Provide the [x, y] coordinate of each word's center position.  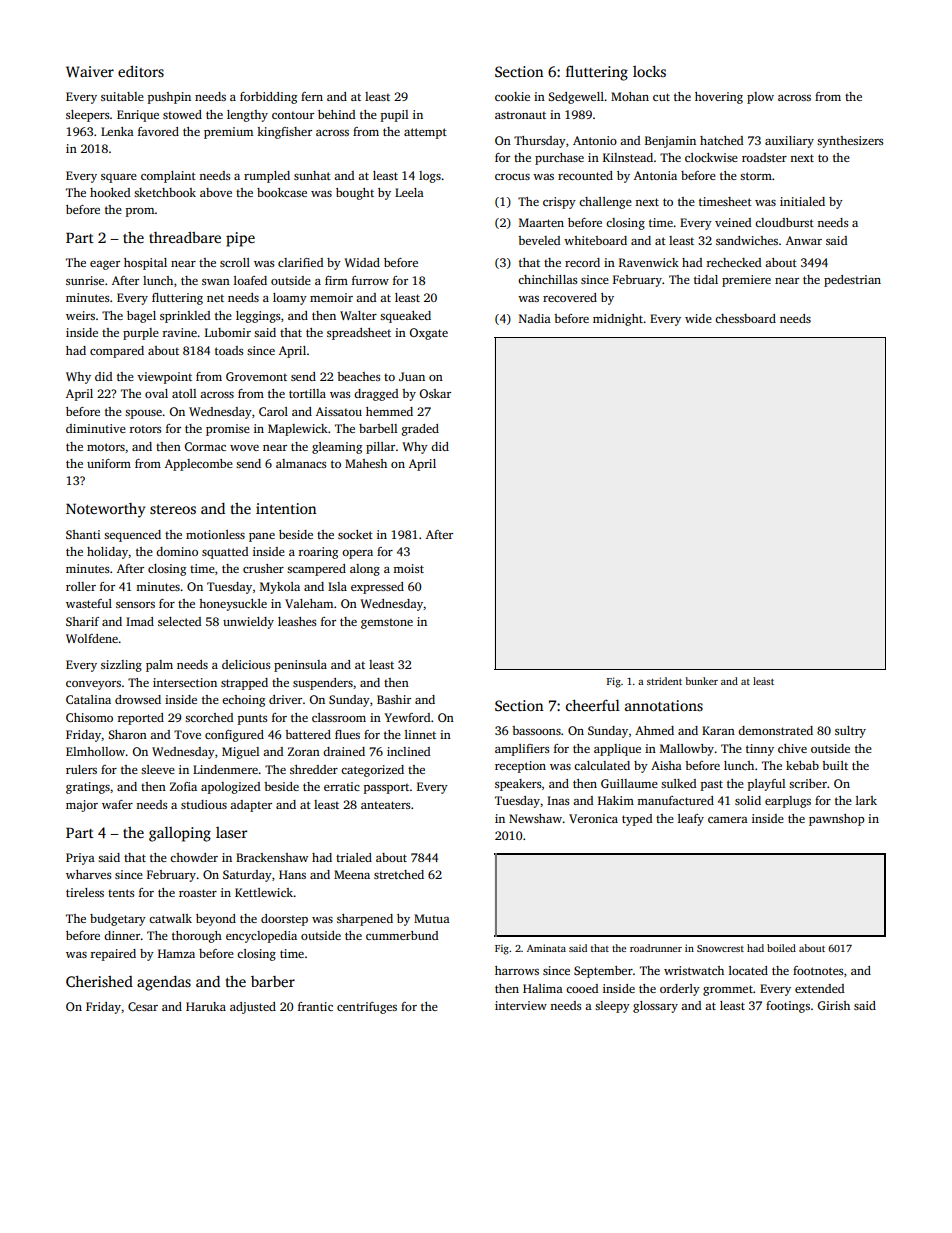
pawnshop [836, 820]
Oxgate [429, 334]
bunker [701, 681]
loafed [250, 280]
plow [760, 98]
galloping [180, 834]
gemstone [387, 624]
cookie [512, 96]
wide [698, 318]
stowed [182, 114]
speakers [518, 785]
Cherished [99, 981]
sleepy [612, 1007]
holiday [107, 553]
